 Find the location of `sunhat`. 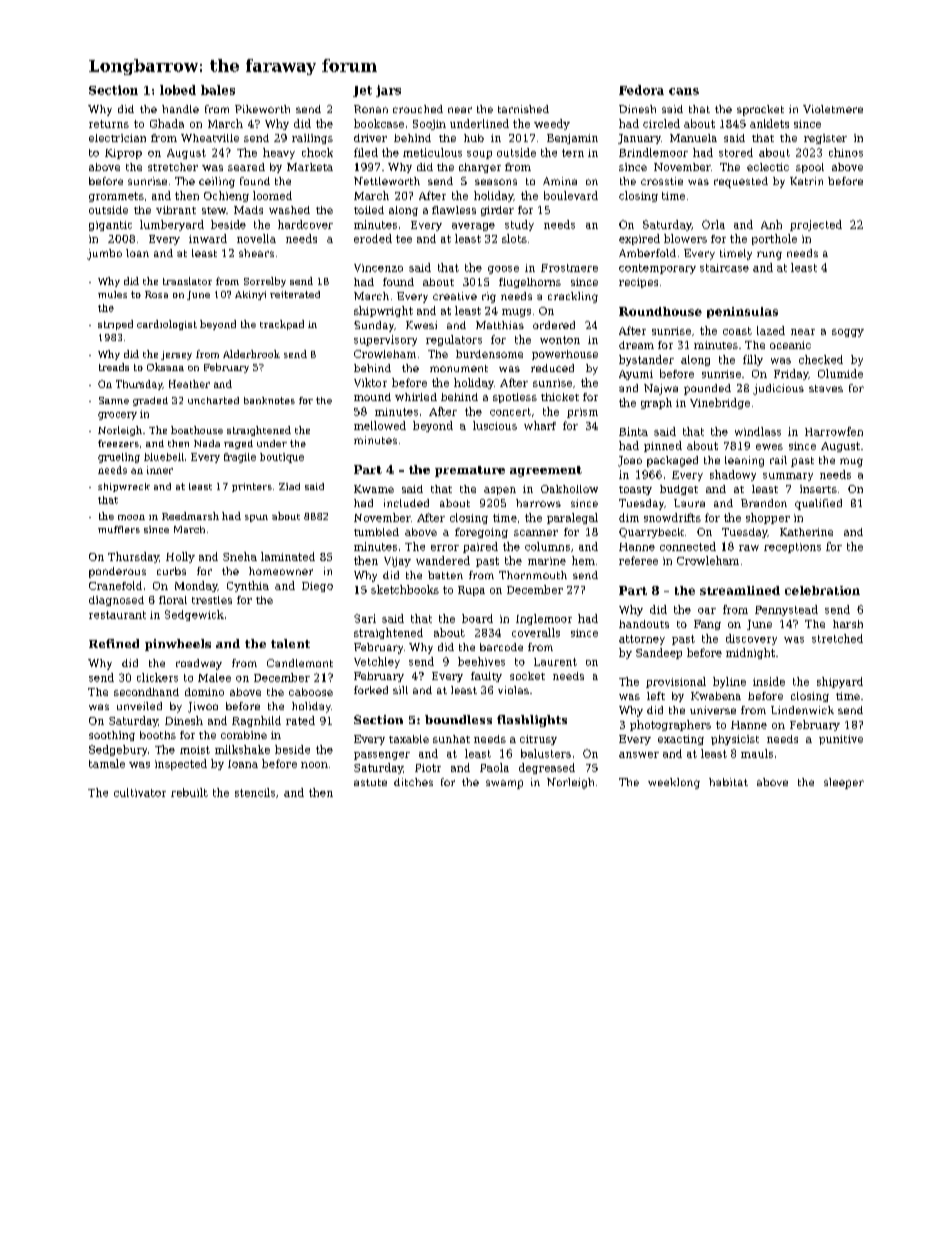

sunhat is located at coordinates (451, 739).
